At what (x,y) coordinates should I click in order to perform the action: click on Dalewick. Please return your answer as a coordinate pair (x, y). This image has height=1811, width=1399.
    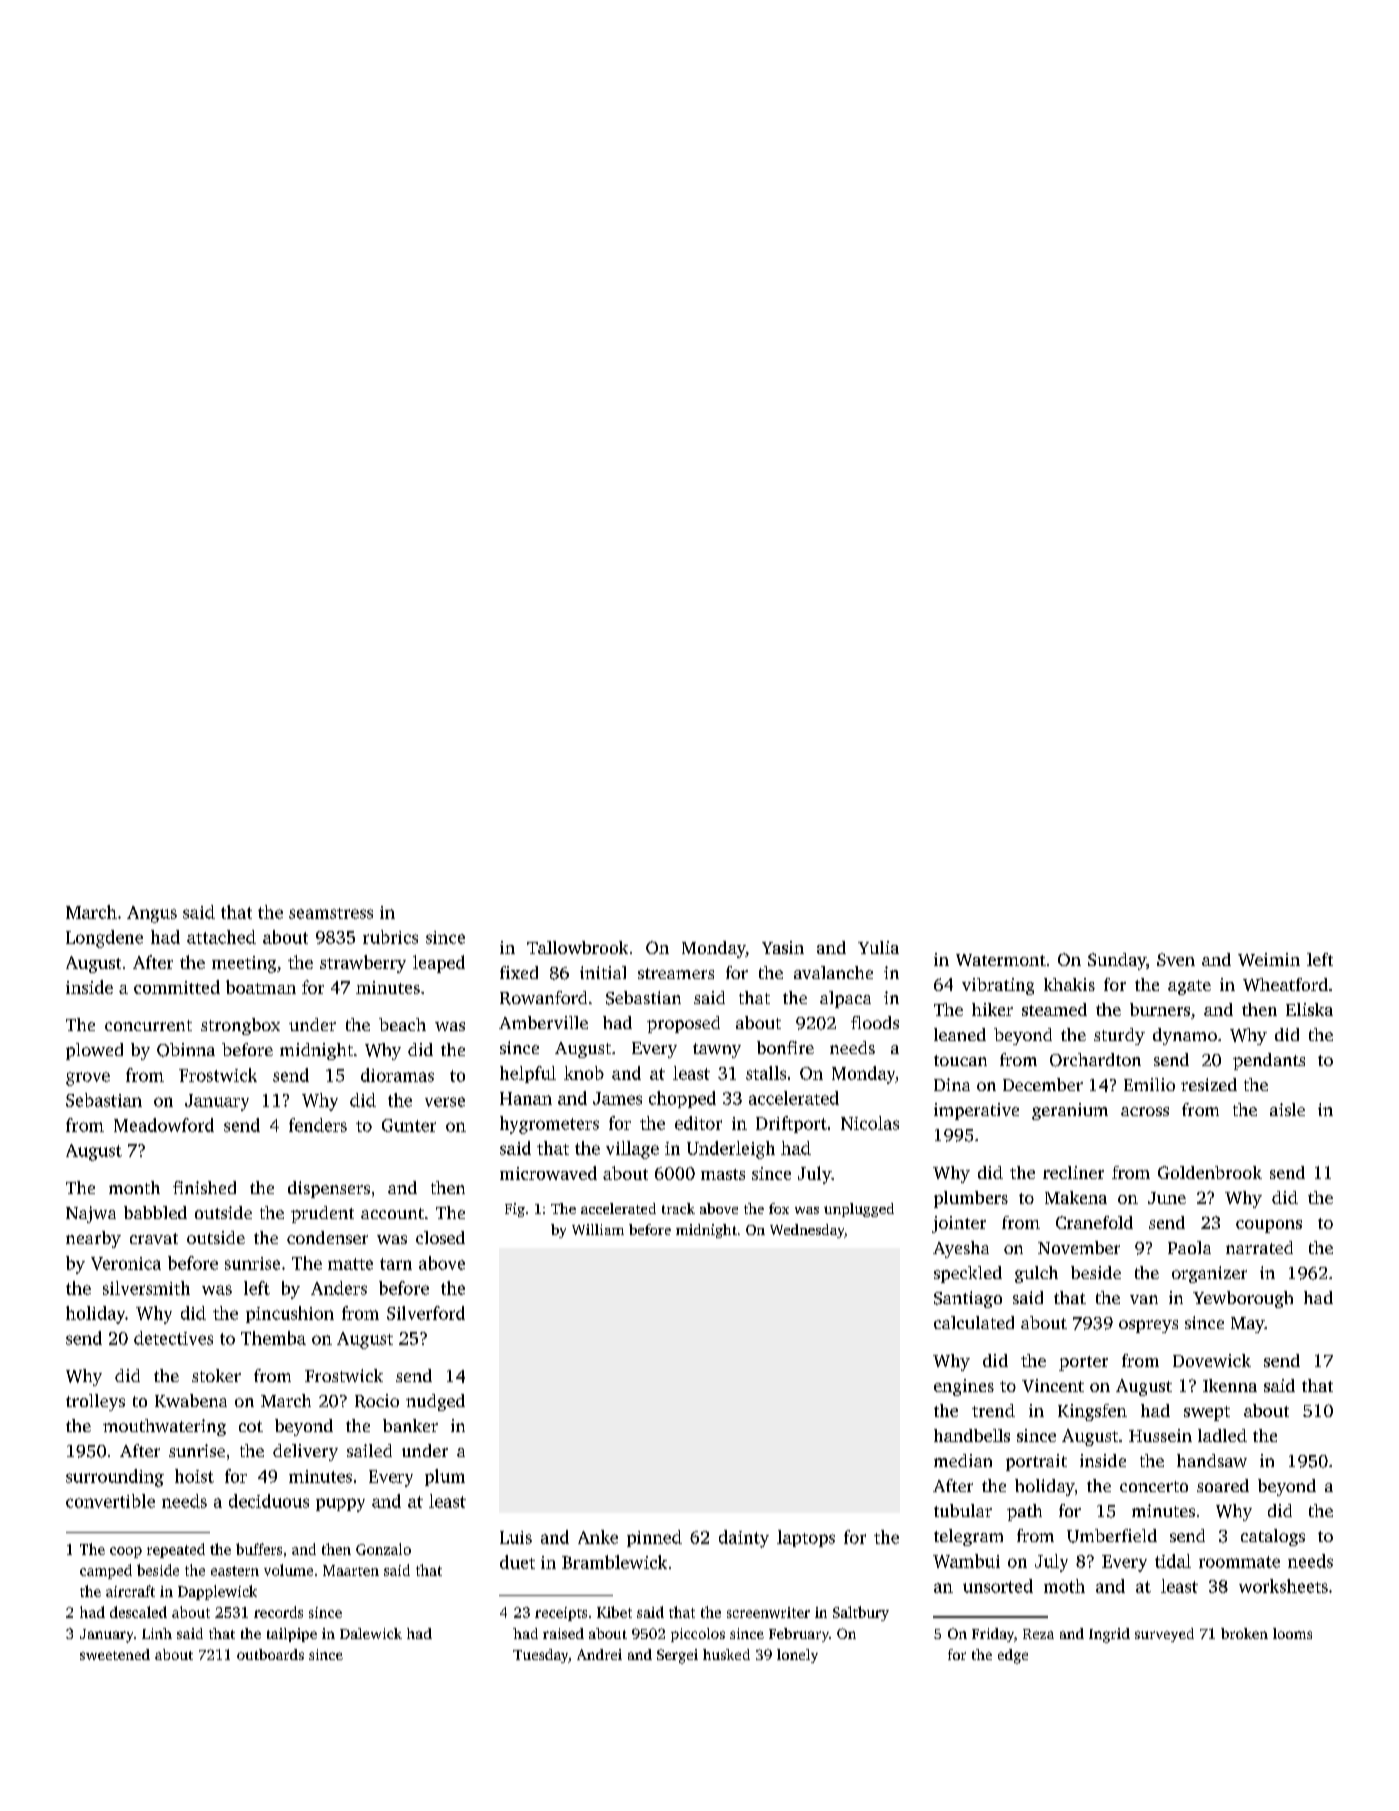
    Looking at the image, I should click on (371, 1633).
